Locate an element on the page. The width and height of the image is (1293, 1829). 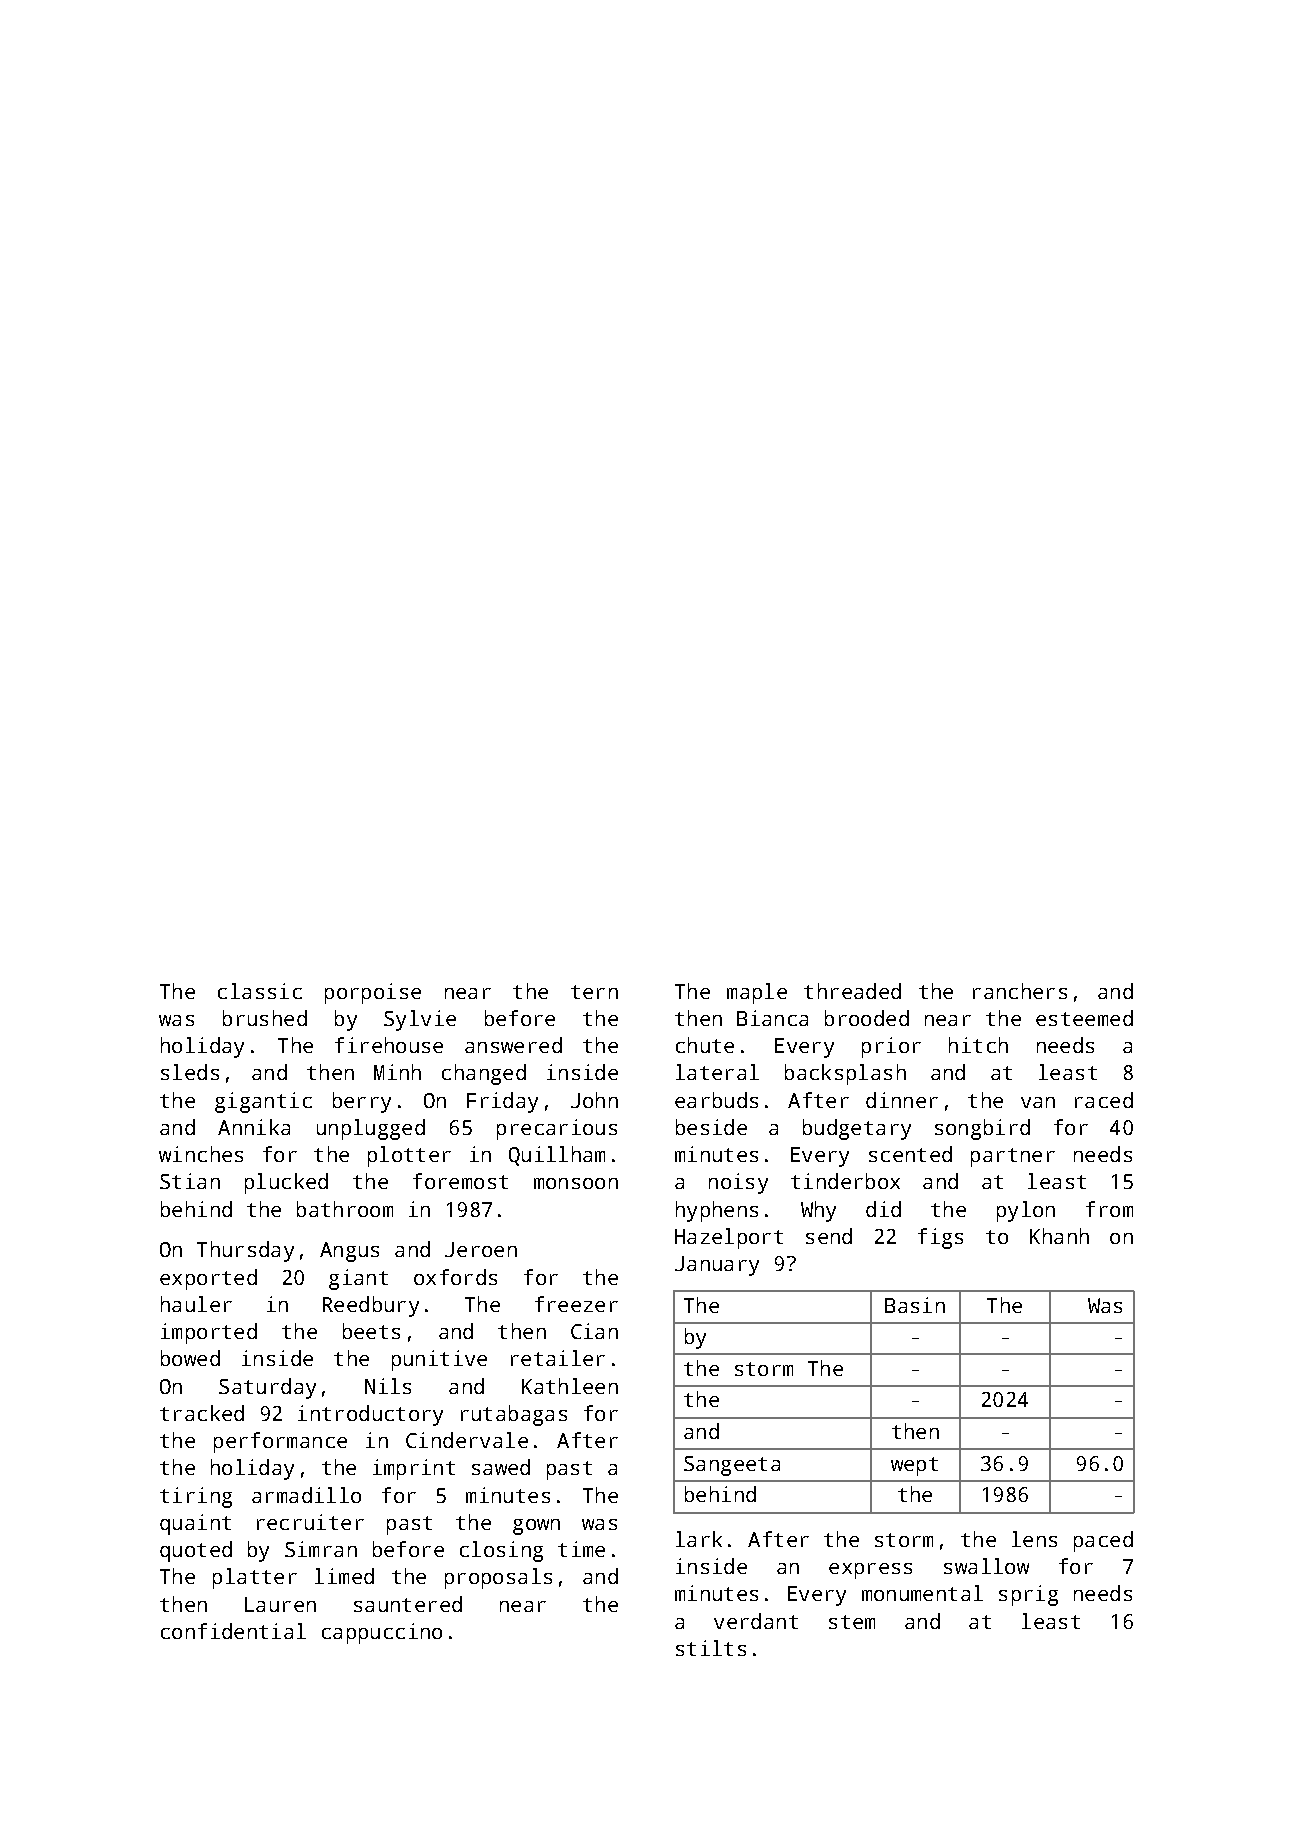
bathroom is located at coordinates (345, 1209).
